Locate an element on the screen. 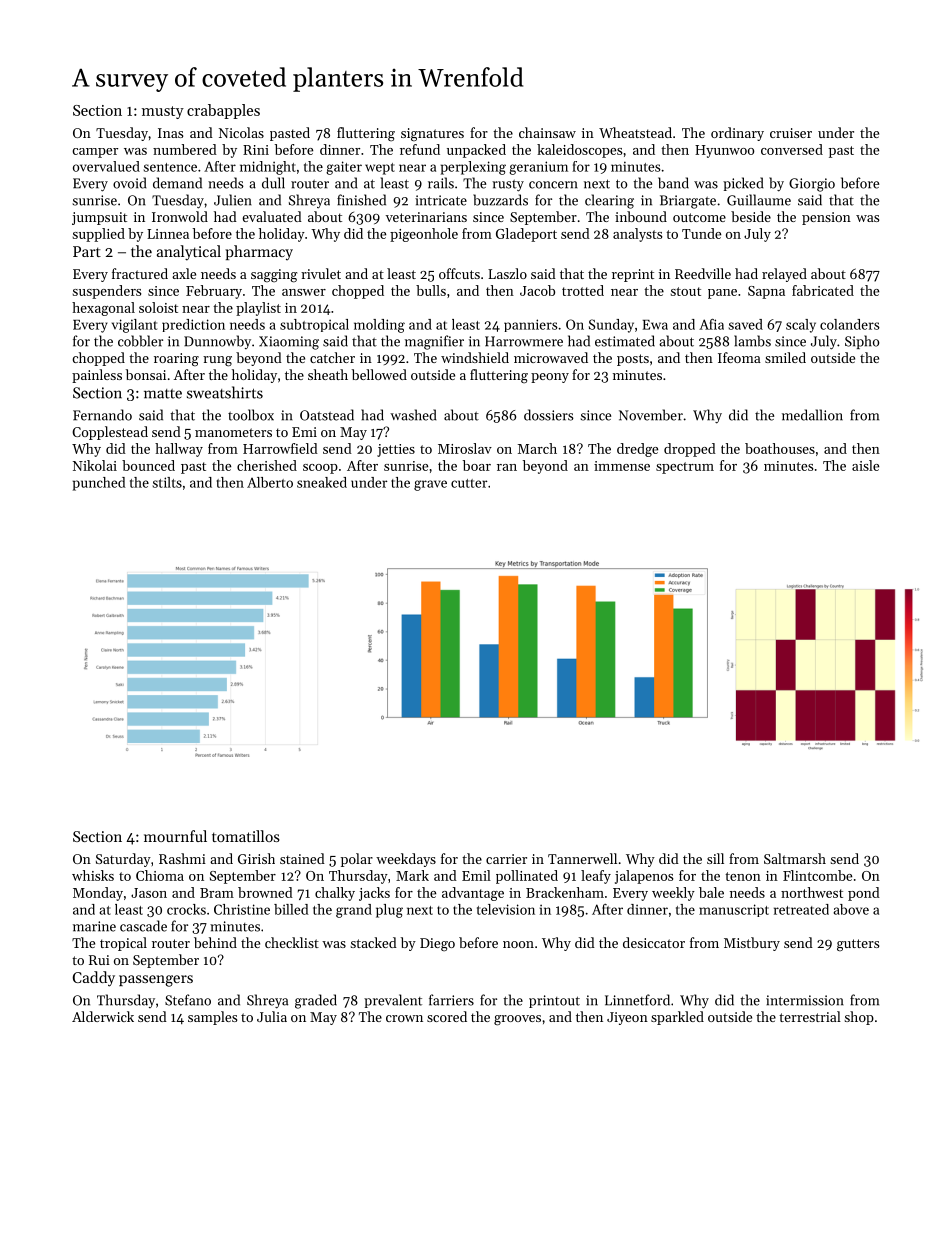  grooves is located at coordinates (517, 1020).
